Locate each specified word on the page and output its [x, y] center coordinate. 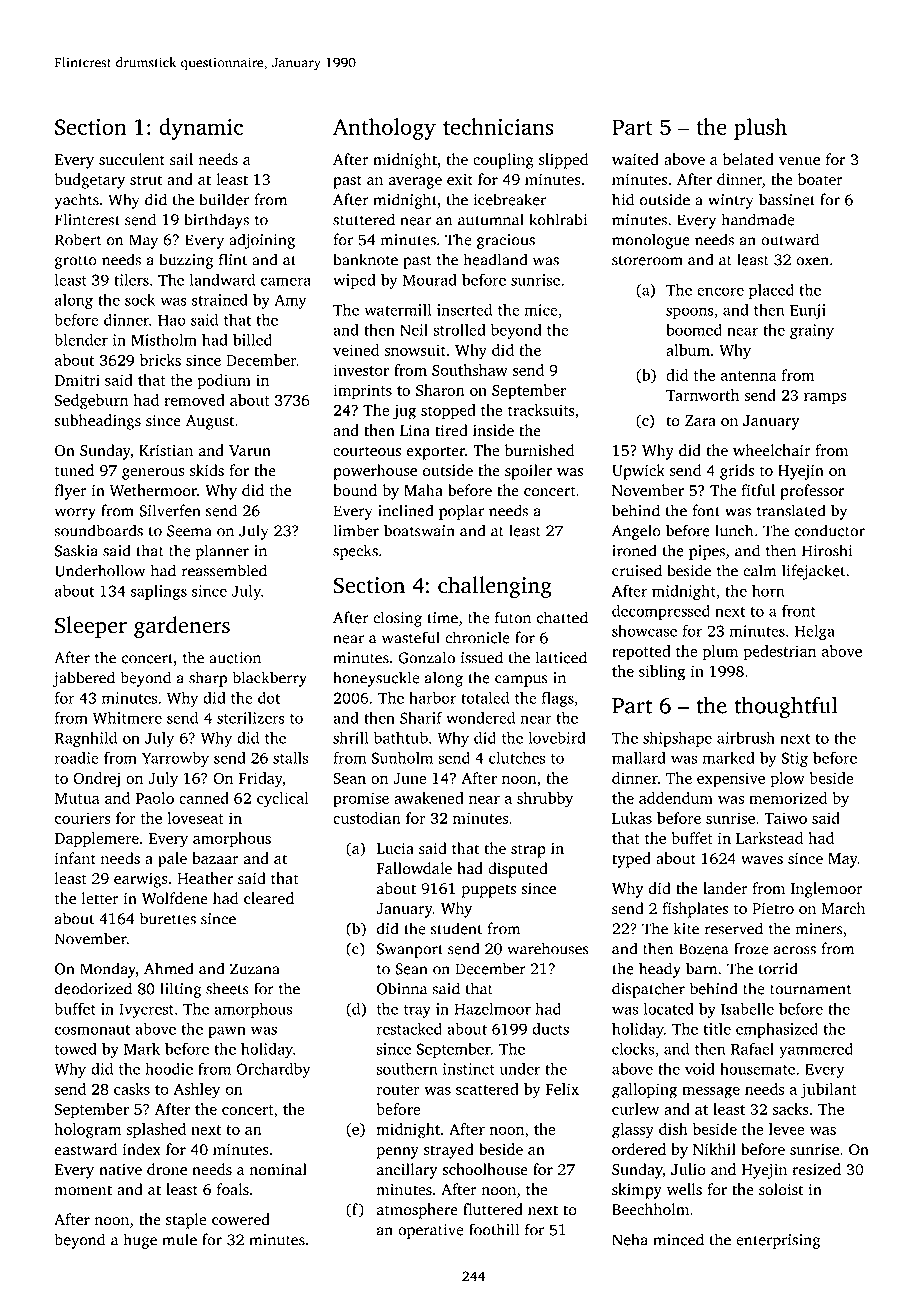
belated [748, 159]
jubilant [829, 1091]
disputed [518, 870]
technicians [498, 126]
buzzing [186, 261]
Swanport [410, 950]
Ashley [196, 1091]
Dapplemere [97, 840]
